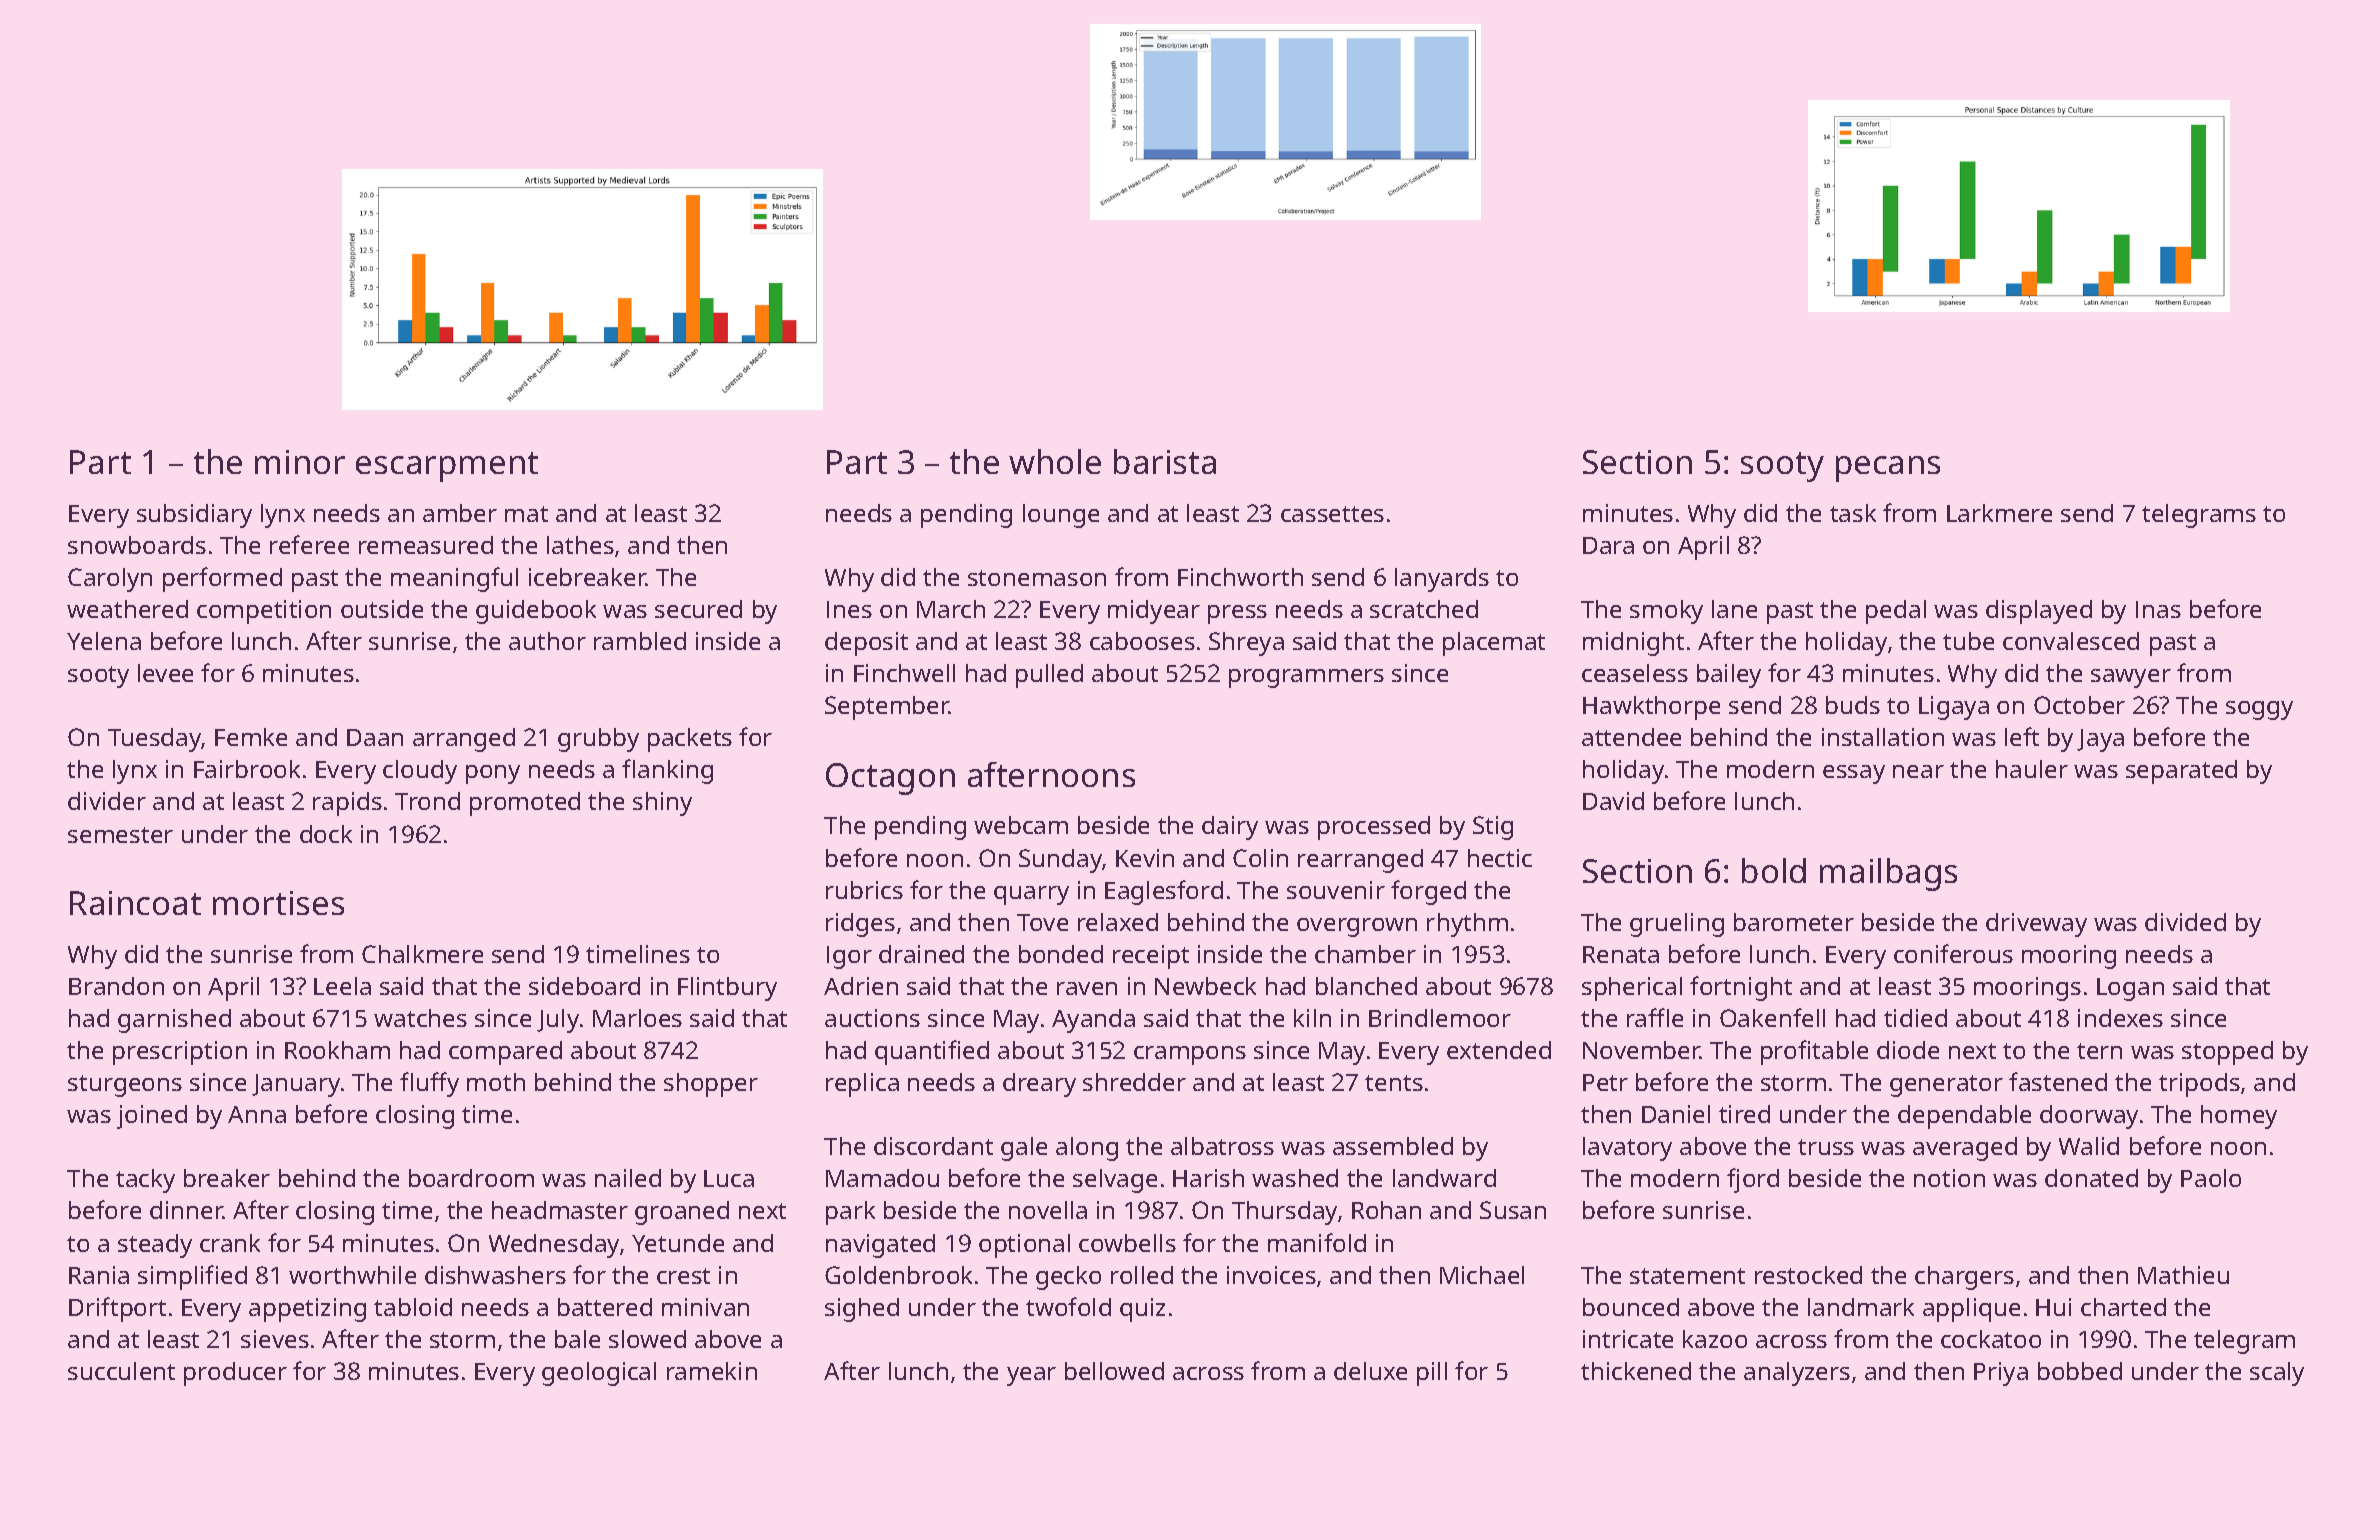 The image size is (2380, 1540). What do you see at coordinates (861, 986) in the screenshot?
I see `Adrien` at bounding box center [861, 986].
